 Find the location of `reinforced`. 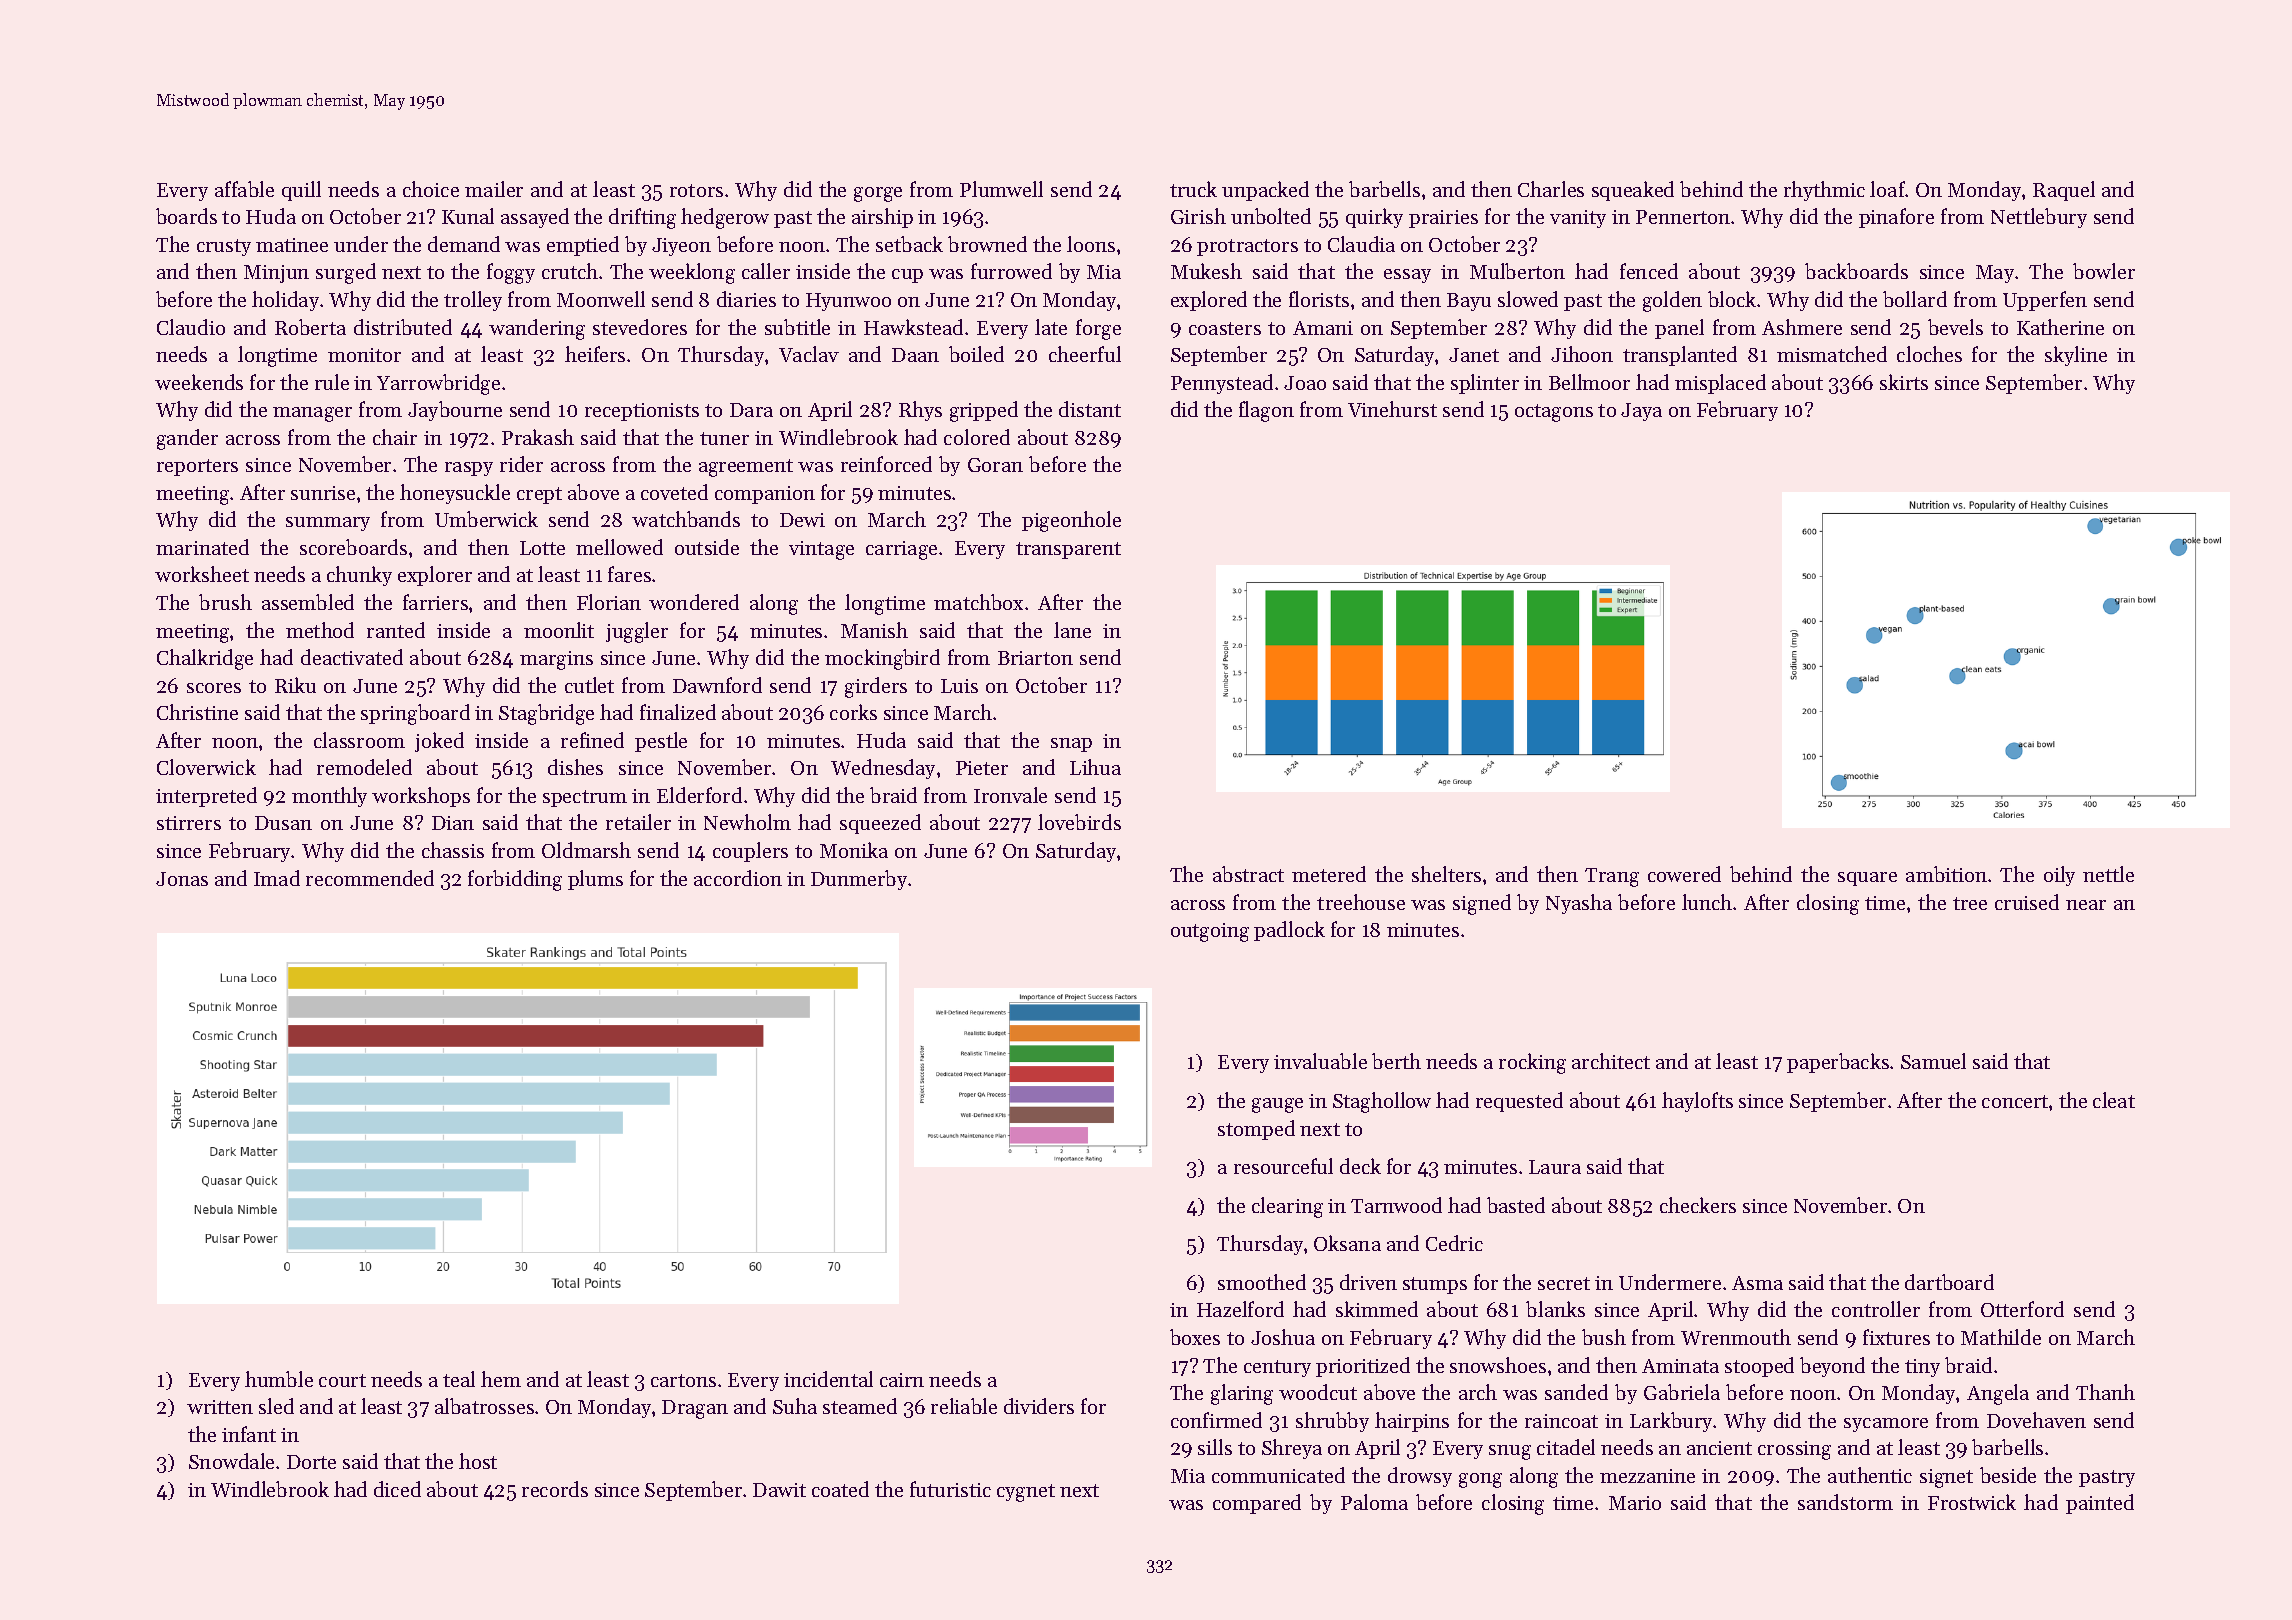

reinforced is located at coordinates (886, 464).
